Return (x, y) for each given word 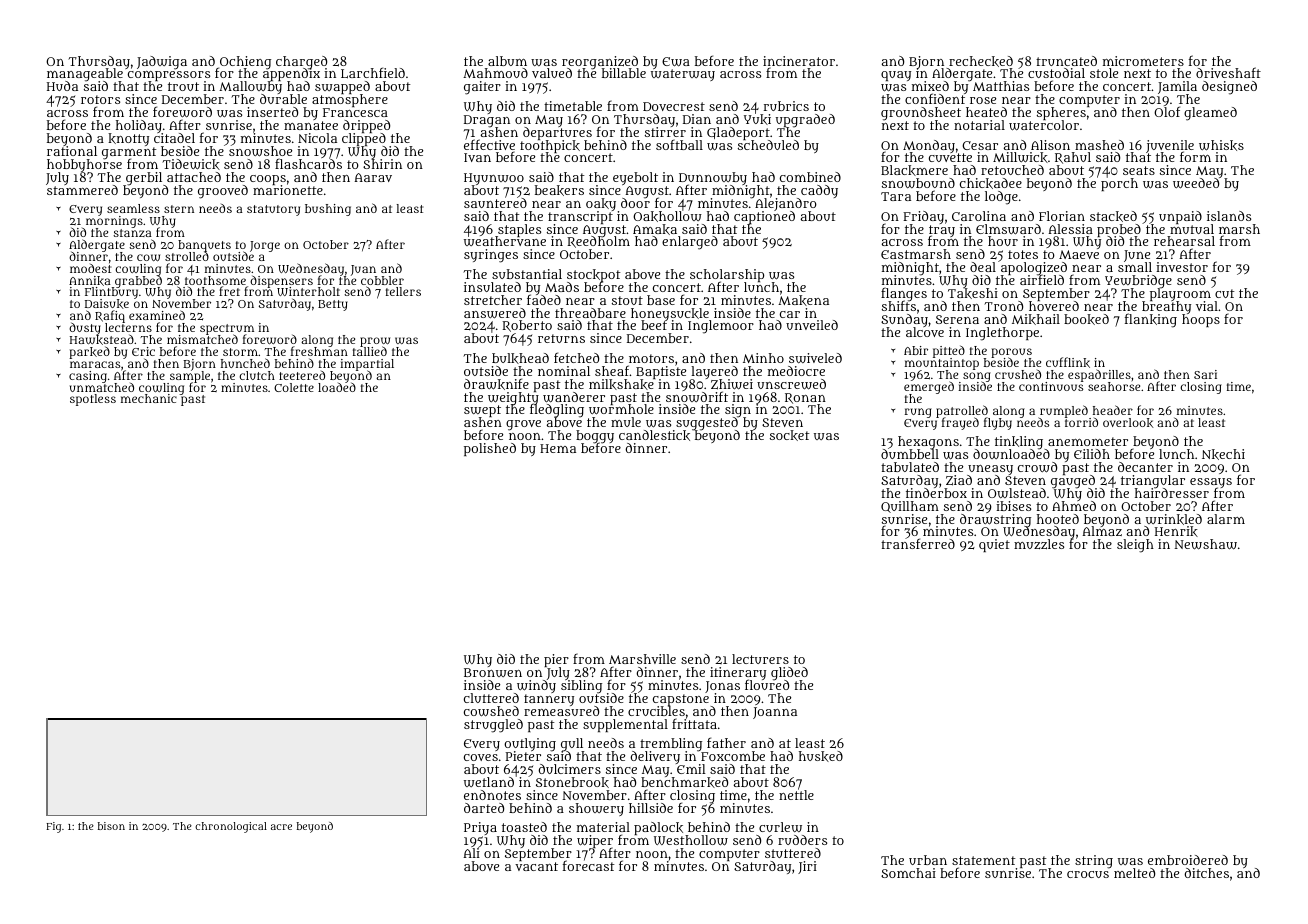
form (1195, 157)
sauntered (495, 203)
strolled (187, 256)
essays (1211, 483)
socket (790, 435)
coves (481, 757)
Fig (53, 827)
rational (72, 151)
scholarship (727, 275)
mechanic (149, 399)
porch (1119, 185)
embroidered (1188, 860)
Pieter (523, 756)
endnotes (492, 795)
